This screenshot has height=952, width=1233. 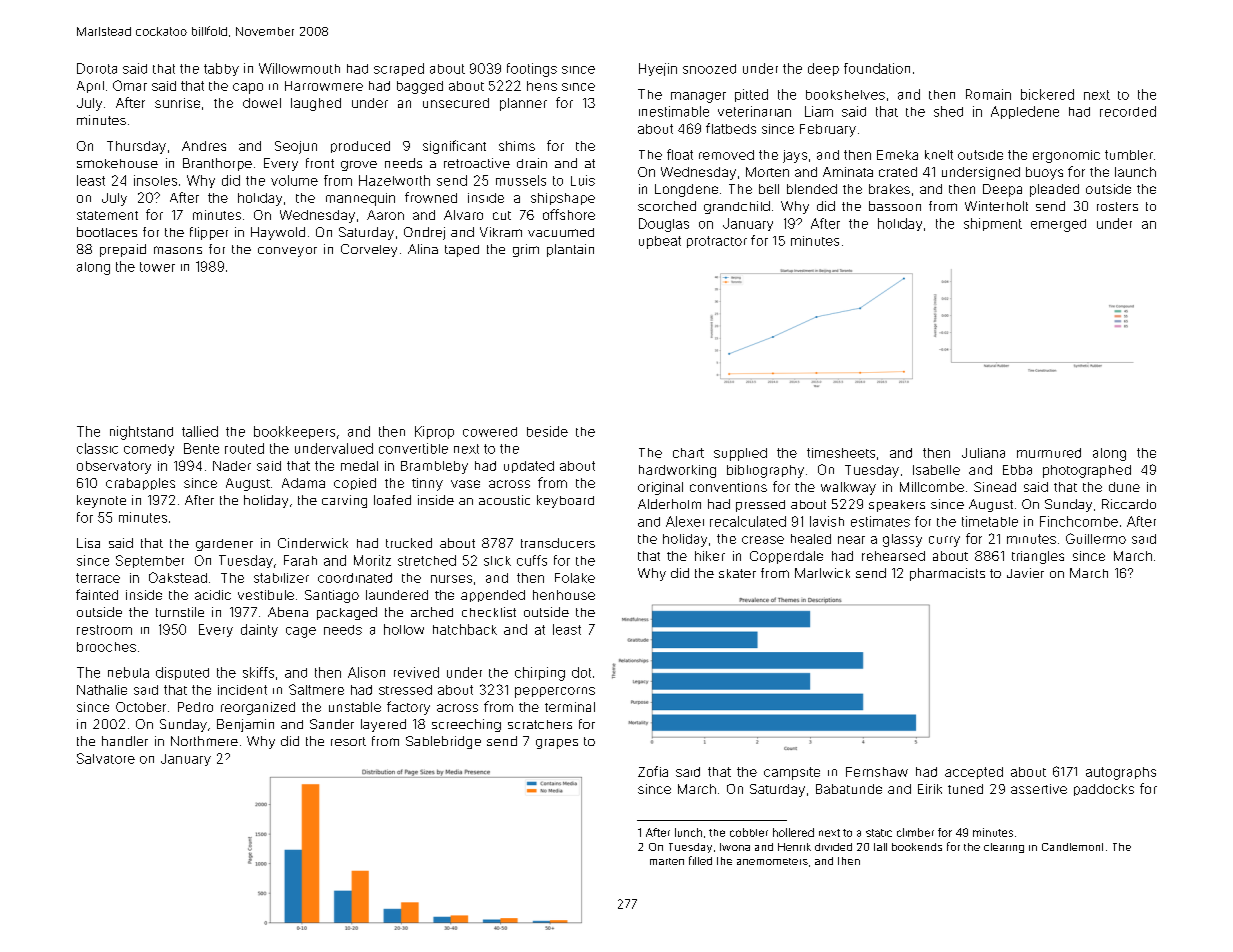 What do you see at coordinates (532, 163) in the screenshot?
I see `drain` at bounding box center [532, 163].
